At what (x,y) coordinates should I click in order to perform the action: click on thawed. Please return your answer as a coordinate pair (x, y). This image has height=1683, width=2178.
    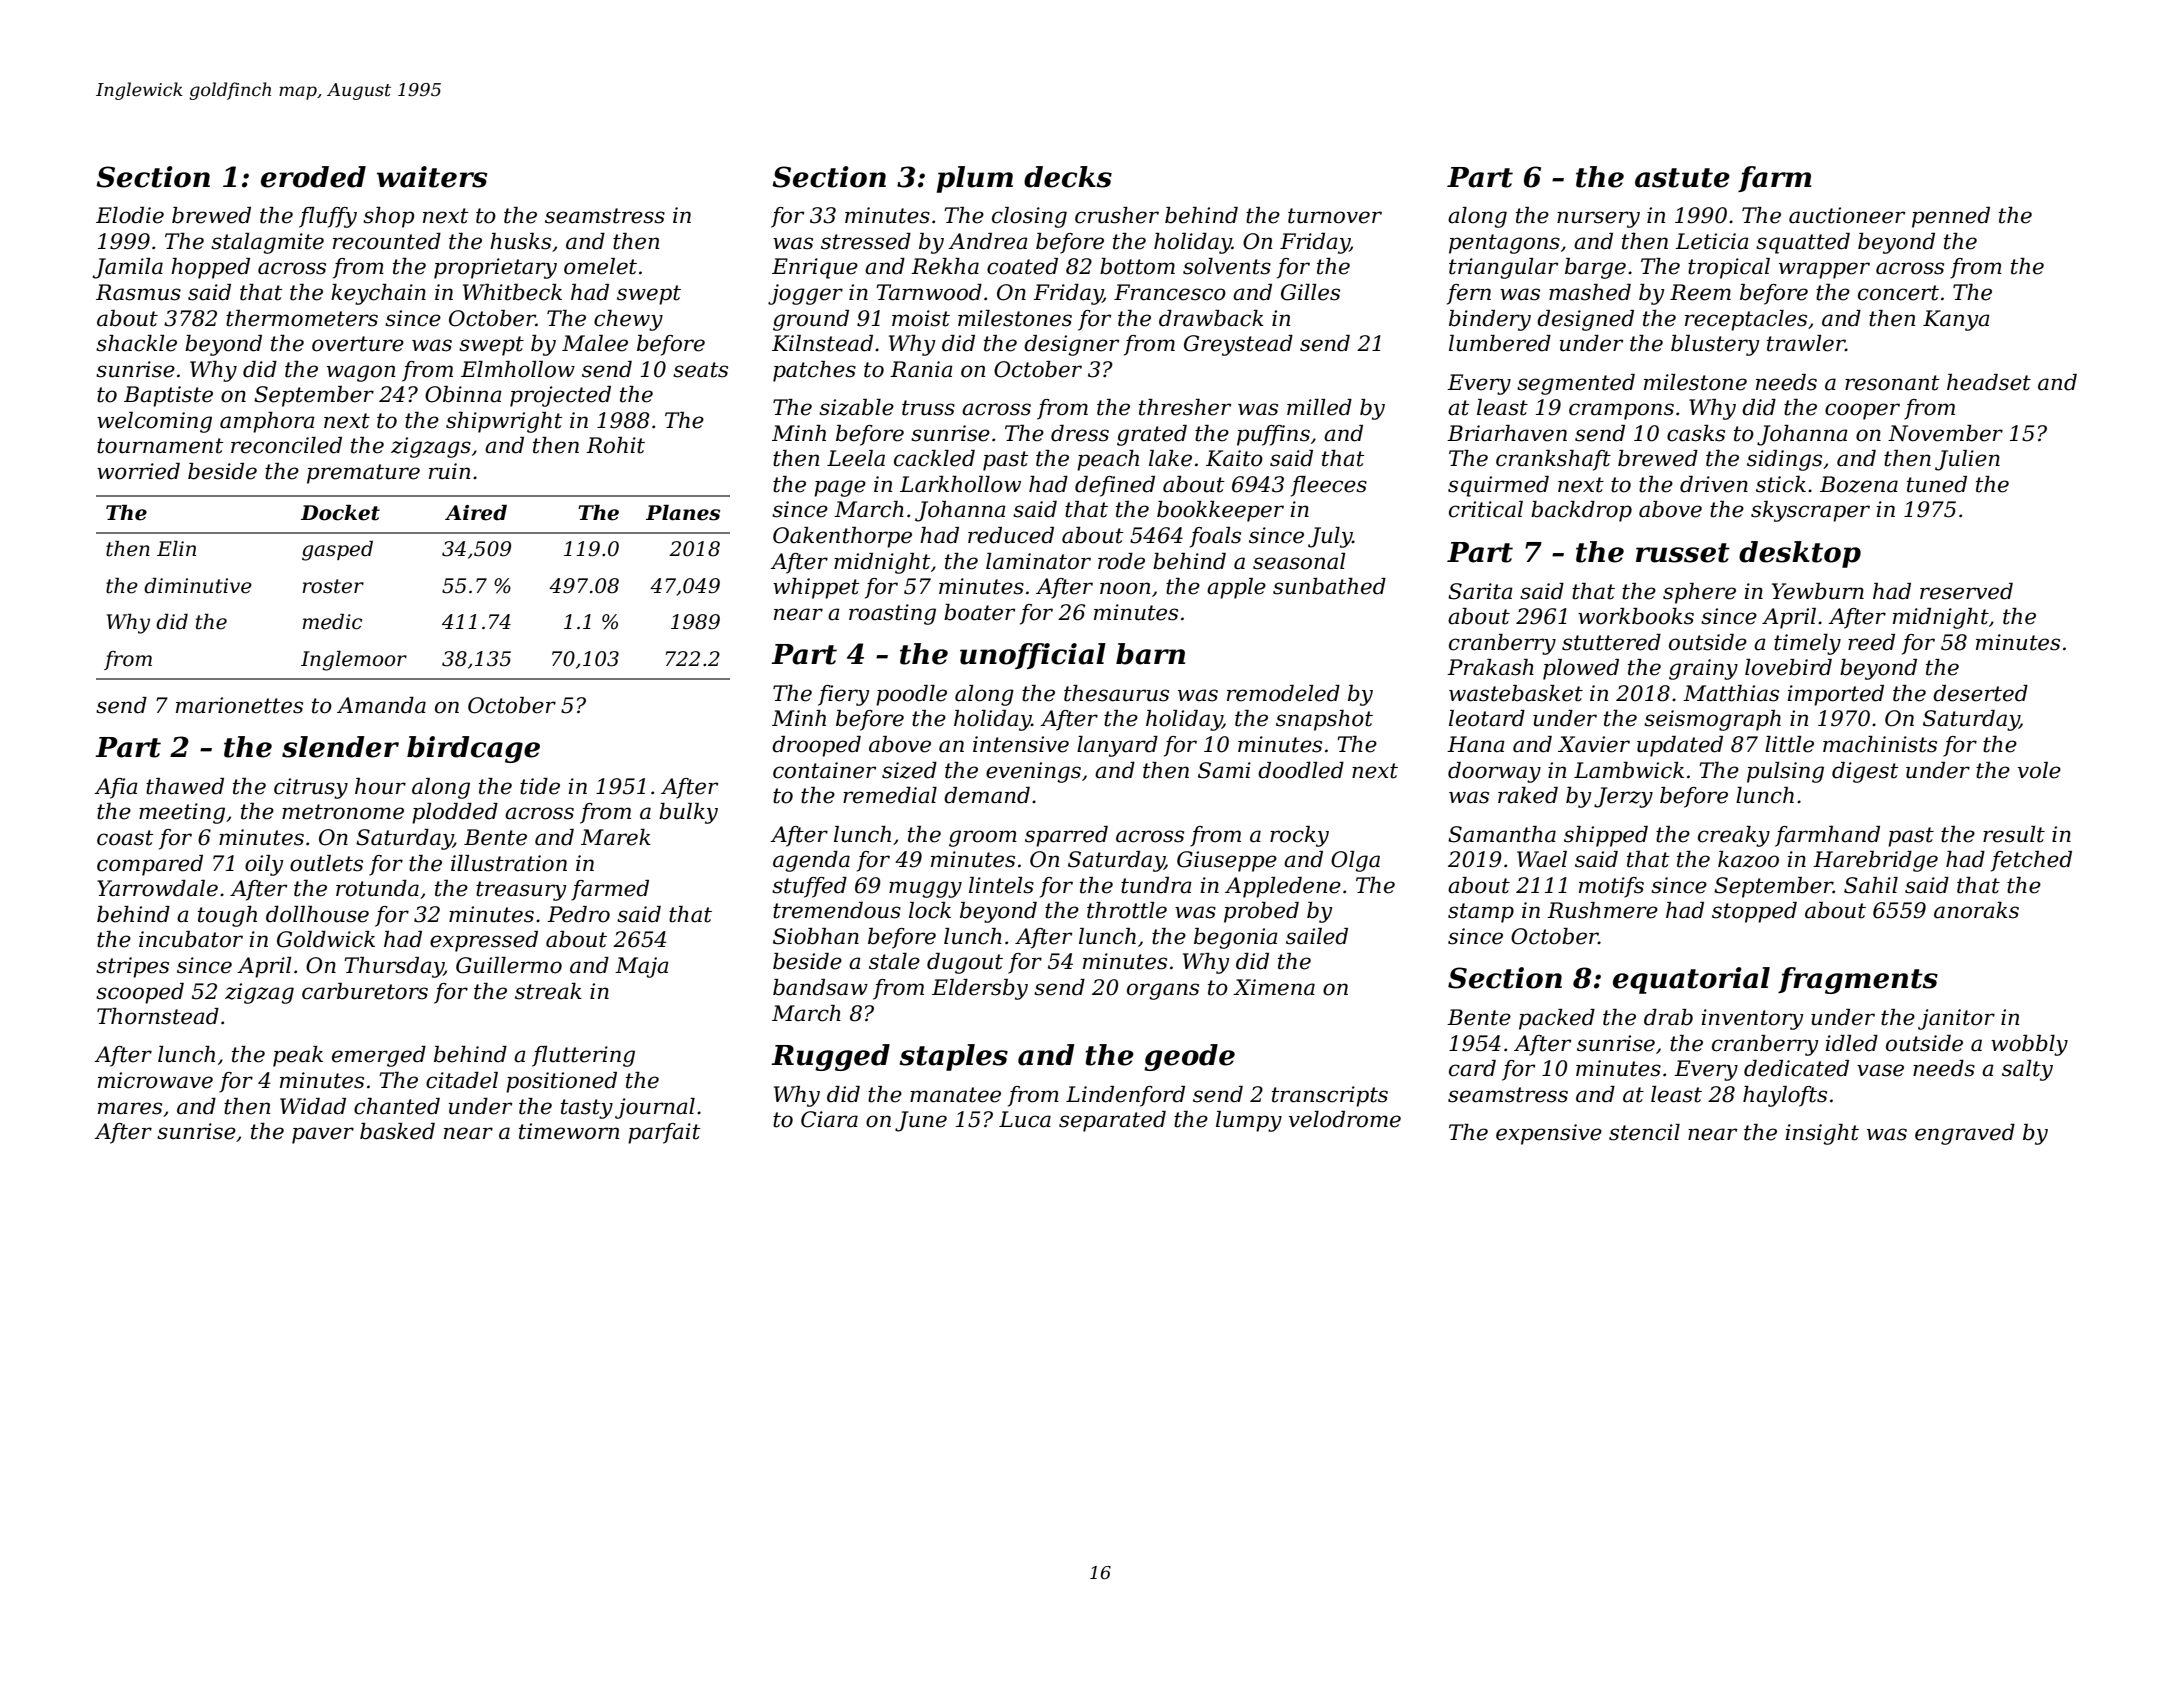
    Looking at the image, I should click on (185, 786).
